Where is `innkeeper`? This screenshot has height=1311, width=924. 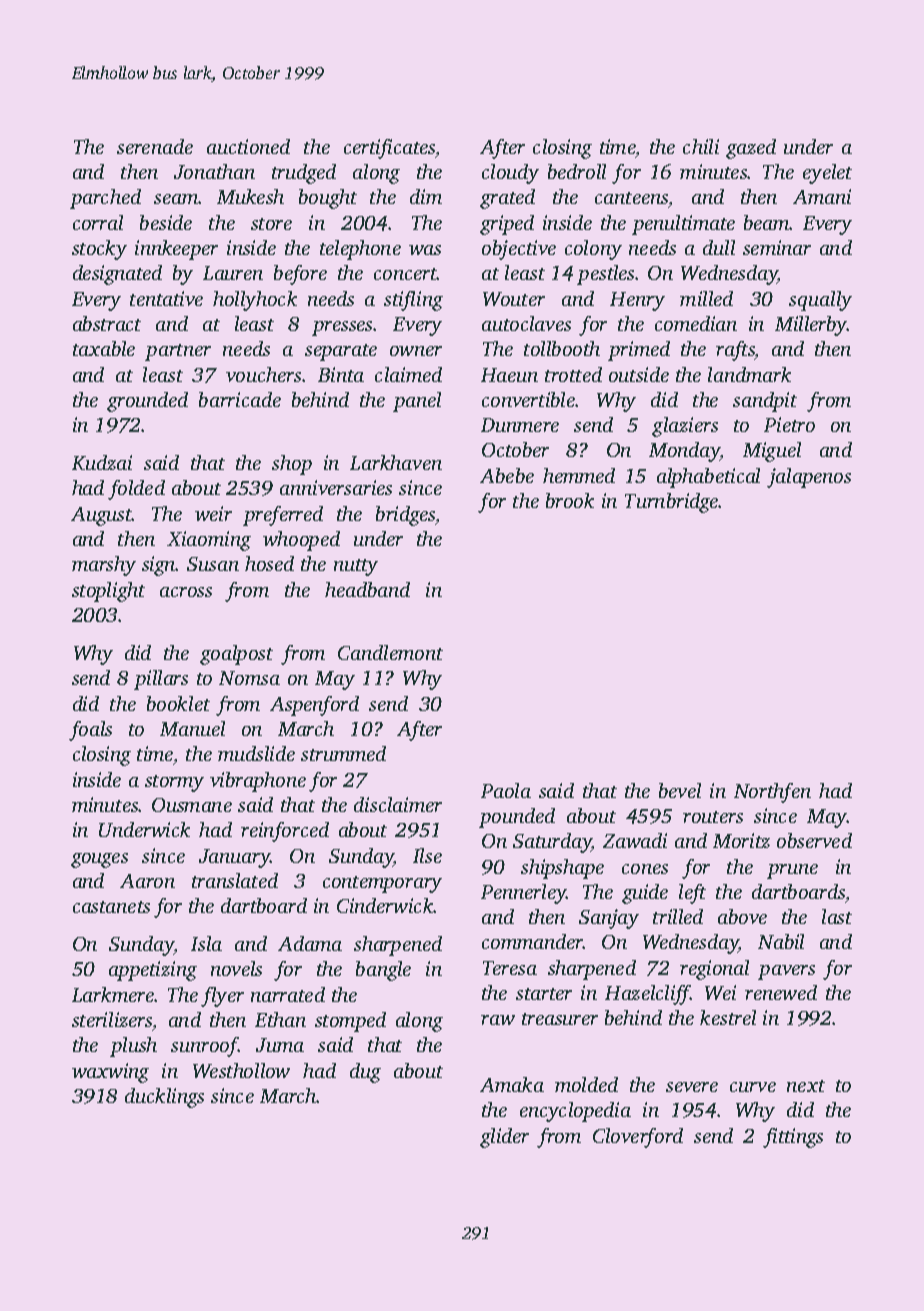
innkeeper is located at coordinates (176, 250).
